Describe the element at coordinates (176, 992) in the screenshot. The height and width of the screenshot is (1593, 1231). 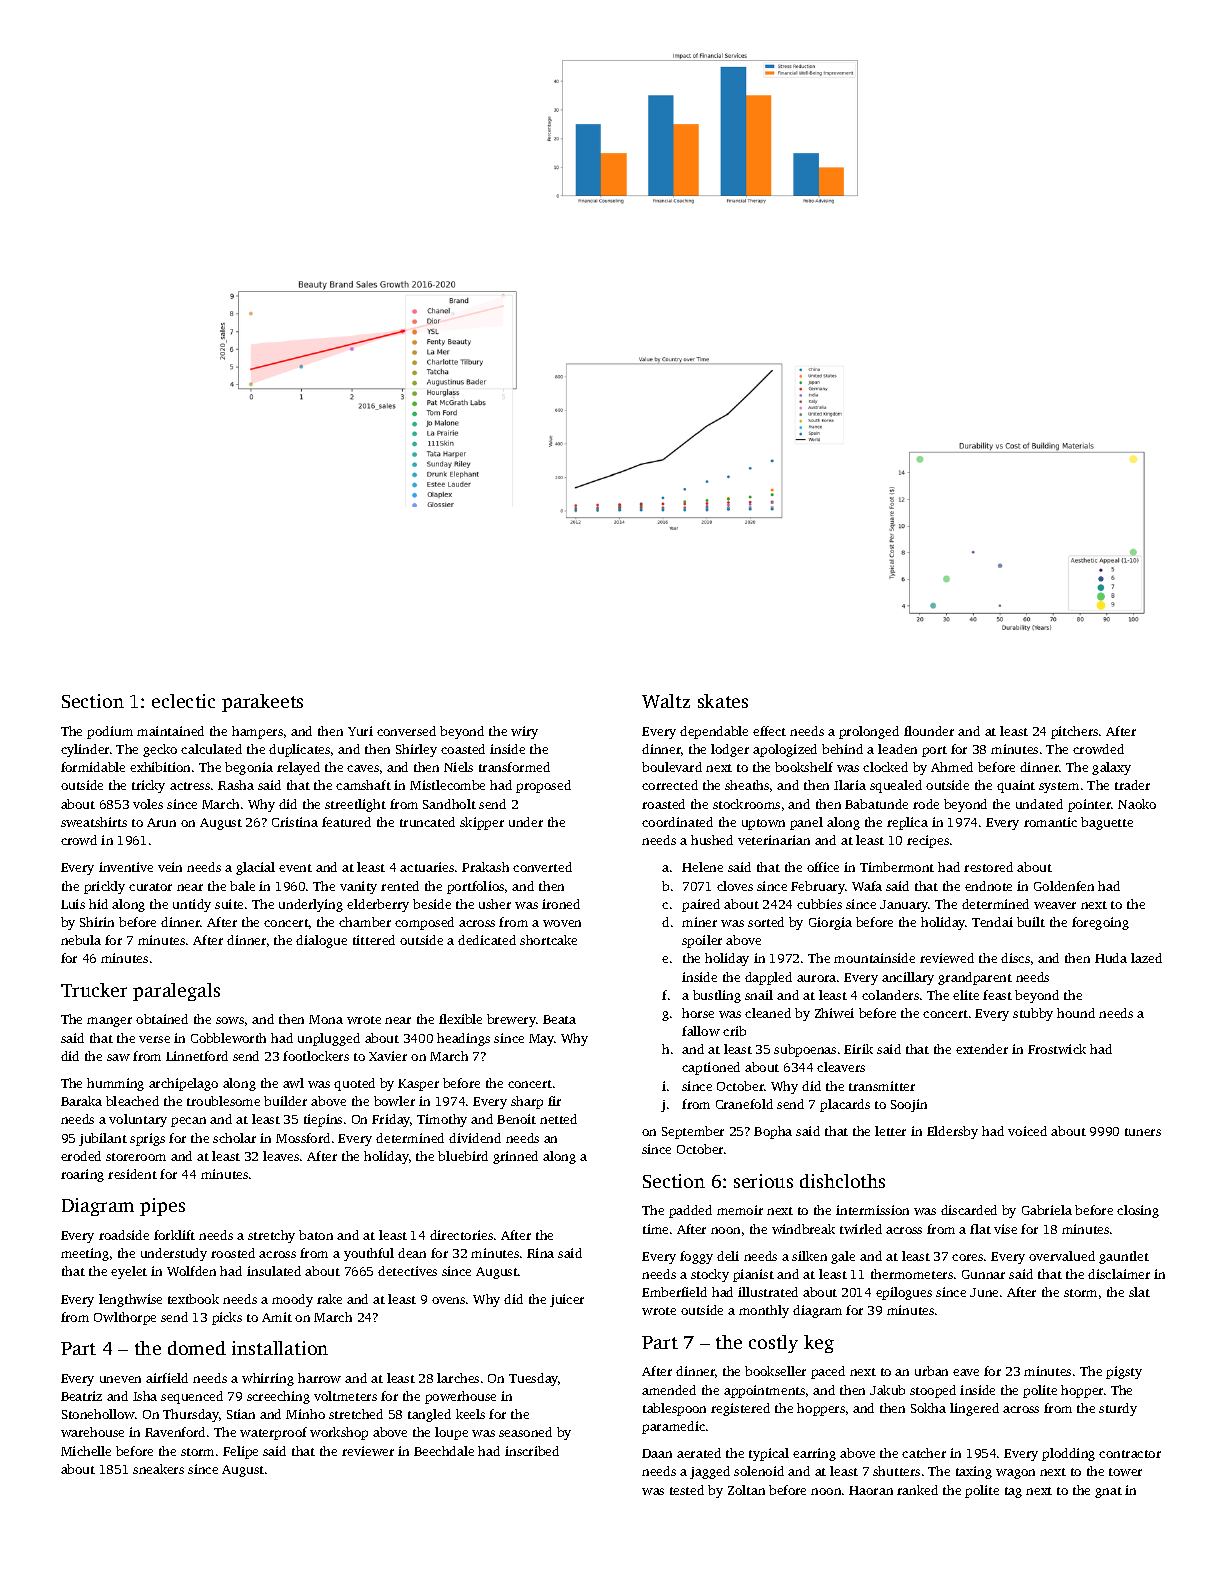
I see `paralegals` at that location.
